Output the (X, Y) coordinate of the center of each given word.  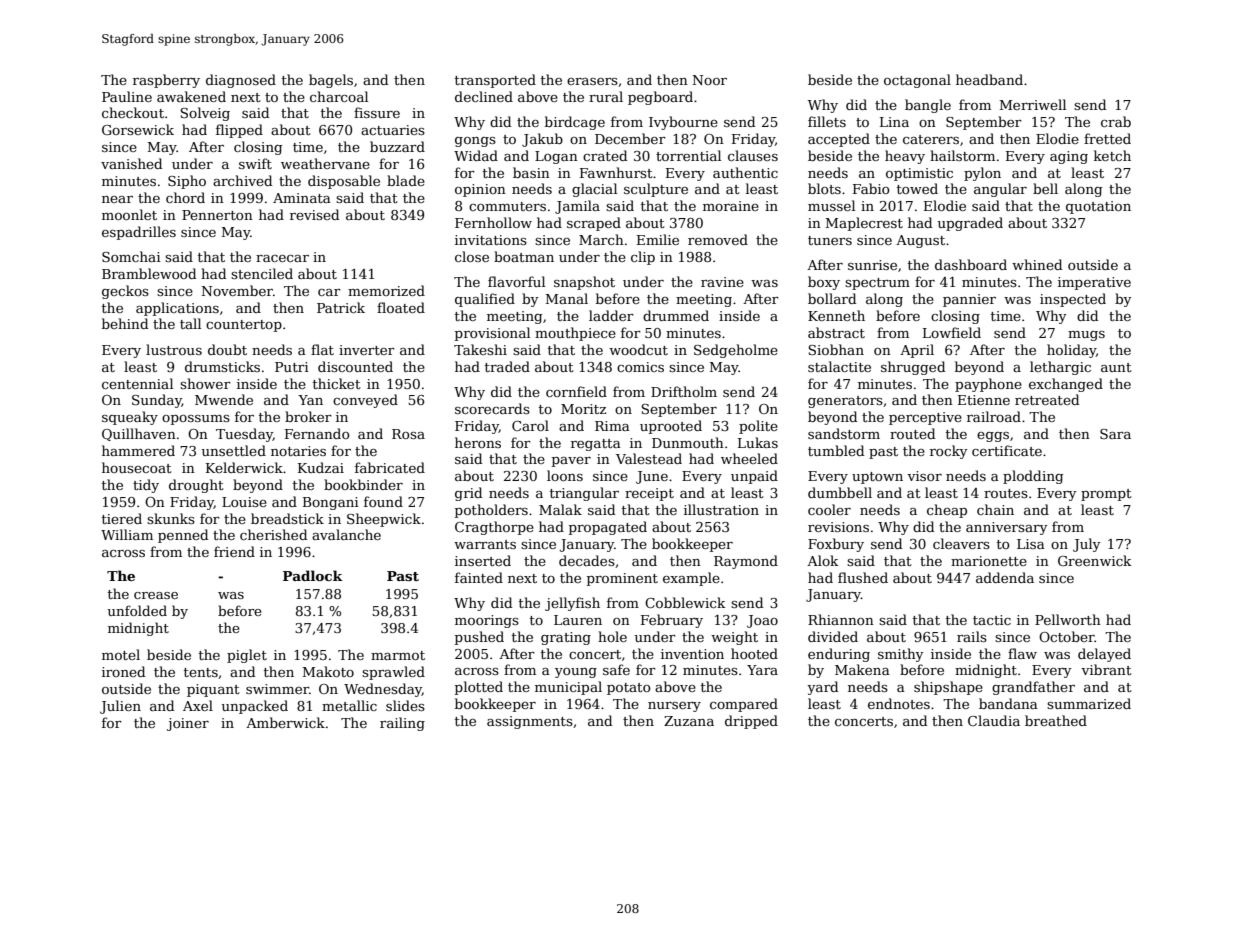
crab (1116, 121)
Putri (292, 367)
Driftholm (684, 391)
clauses (753, 155)
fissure (377, 112)
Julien (120, 707)
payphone (988, 385)
